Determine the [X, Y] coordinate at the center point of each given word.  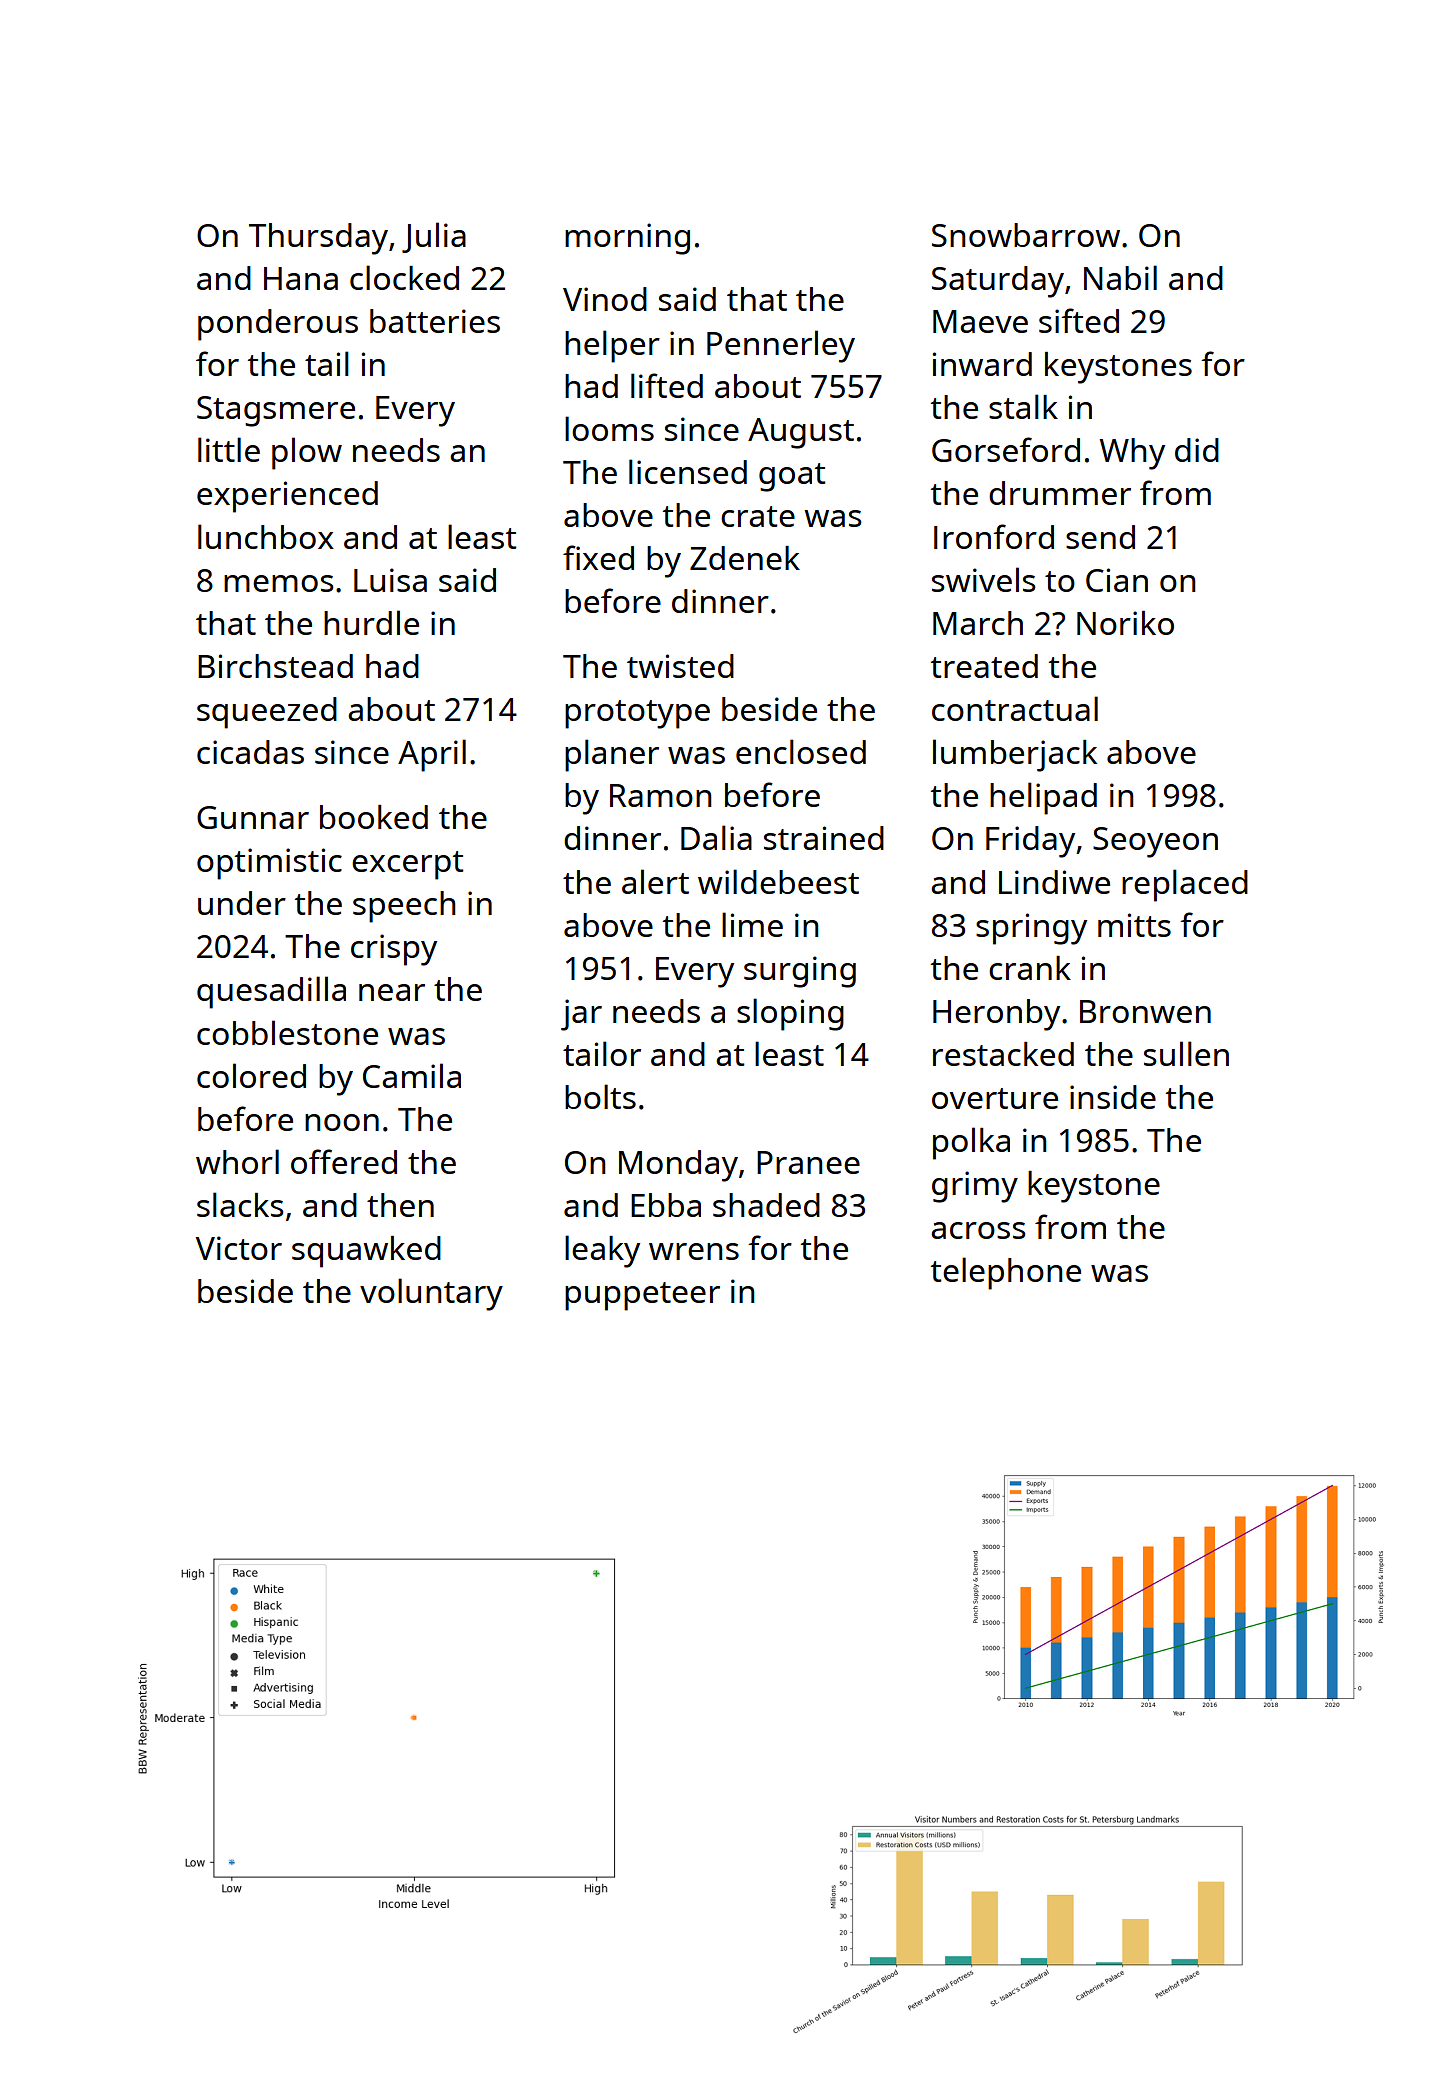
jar [581, 1015]
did [1197, 450]
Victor [239, 1248]
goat [792, 477]
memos [279, 583]
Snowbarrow [1026, 235]
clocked [404, 277]
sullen [1186, 1053]
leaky [602, 1251]
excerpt [408, 865]
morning [627, 239]
